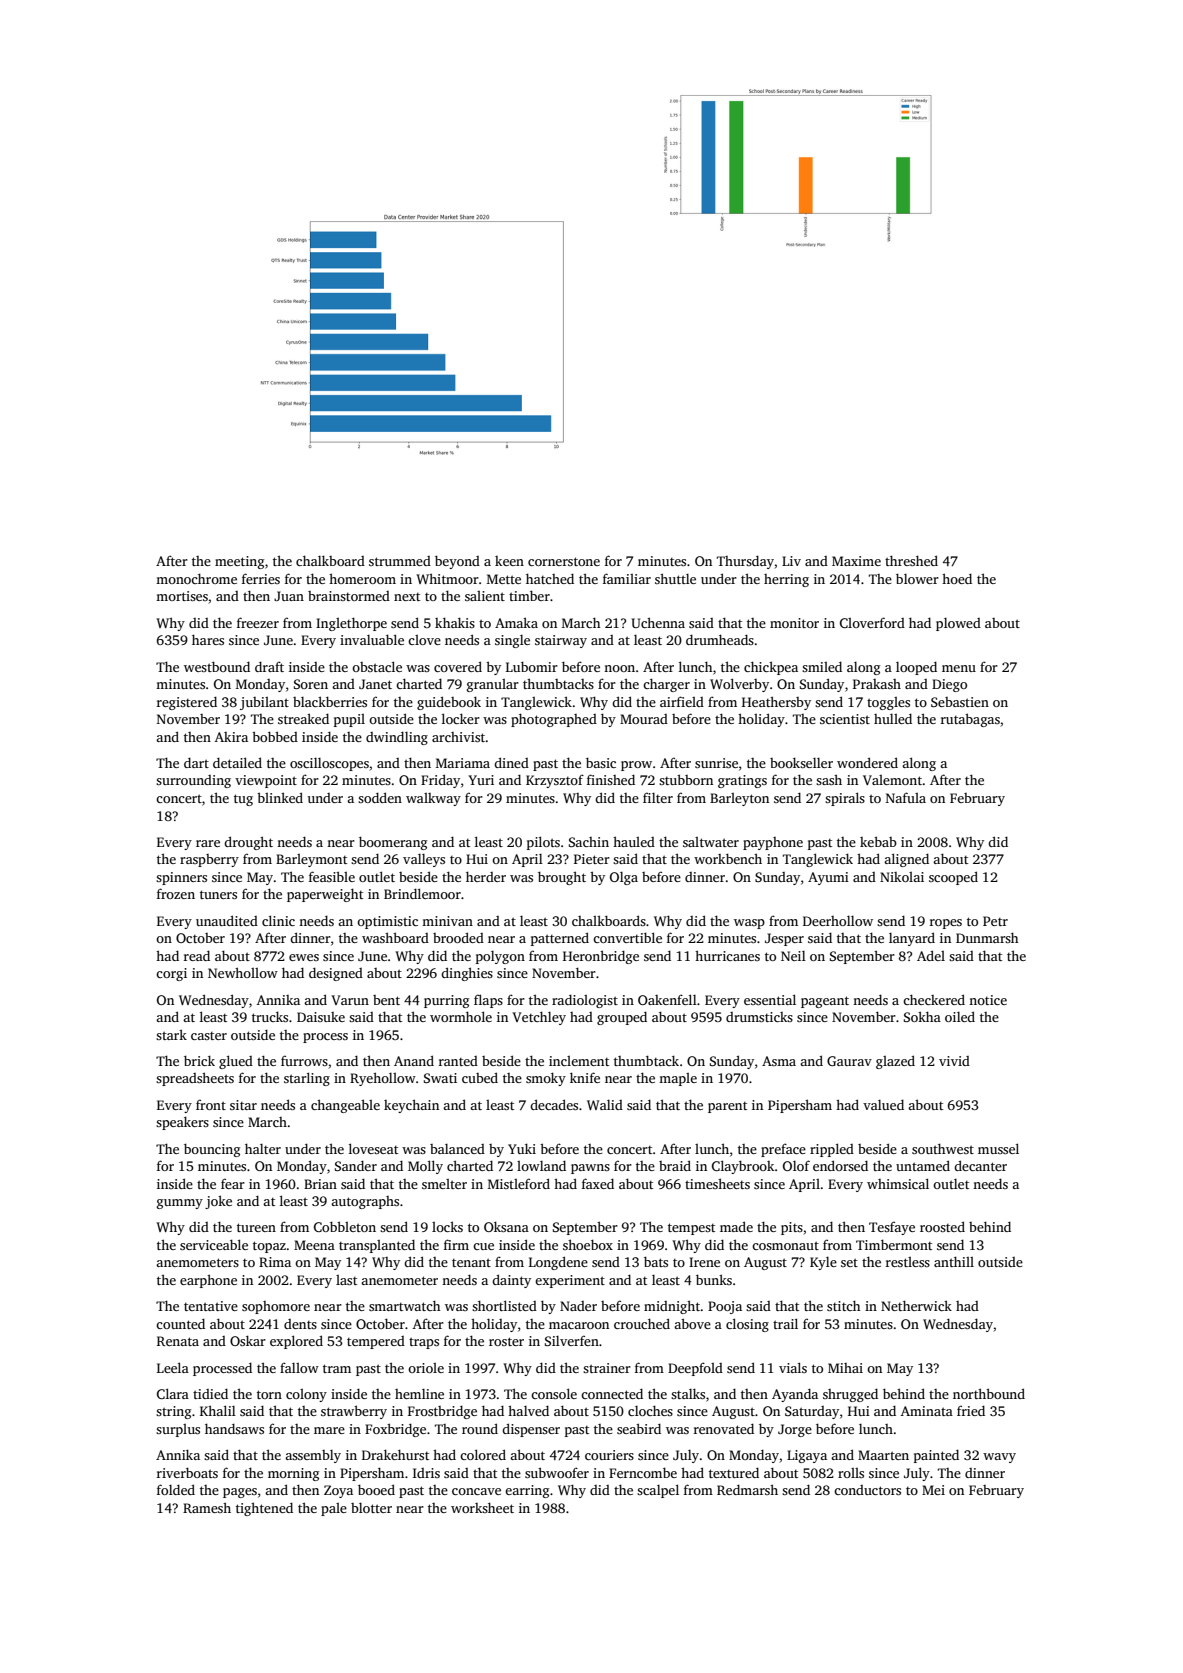 The image size is (1183, 1673). Describe the element at coordinates (208, 1281) in the page. I see `earphone` at that location.
